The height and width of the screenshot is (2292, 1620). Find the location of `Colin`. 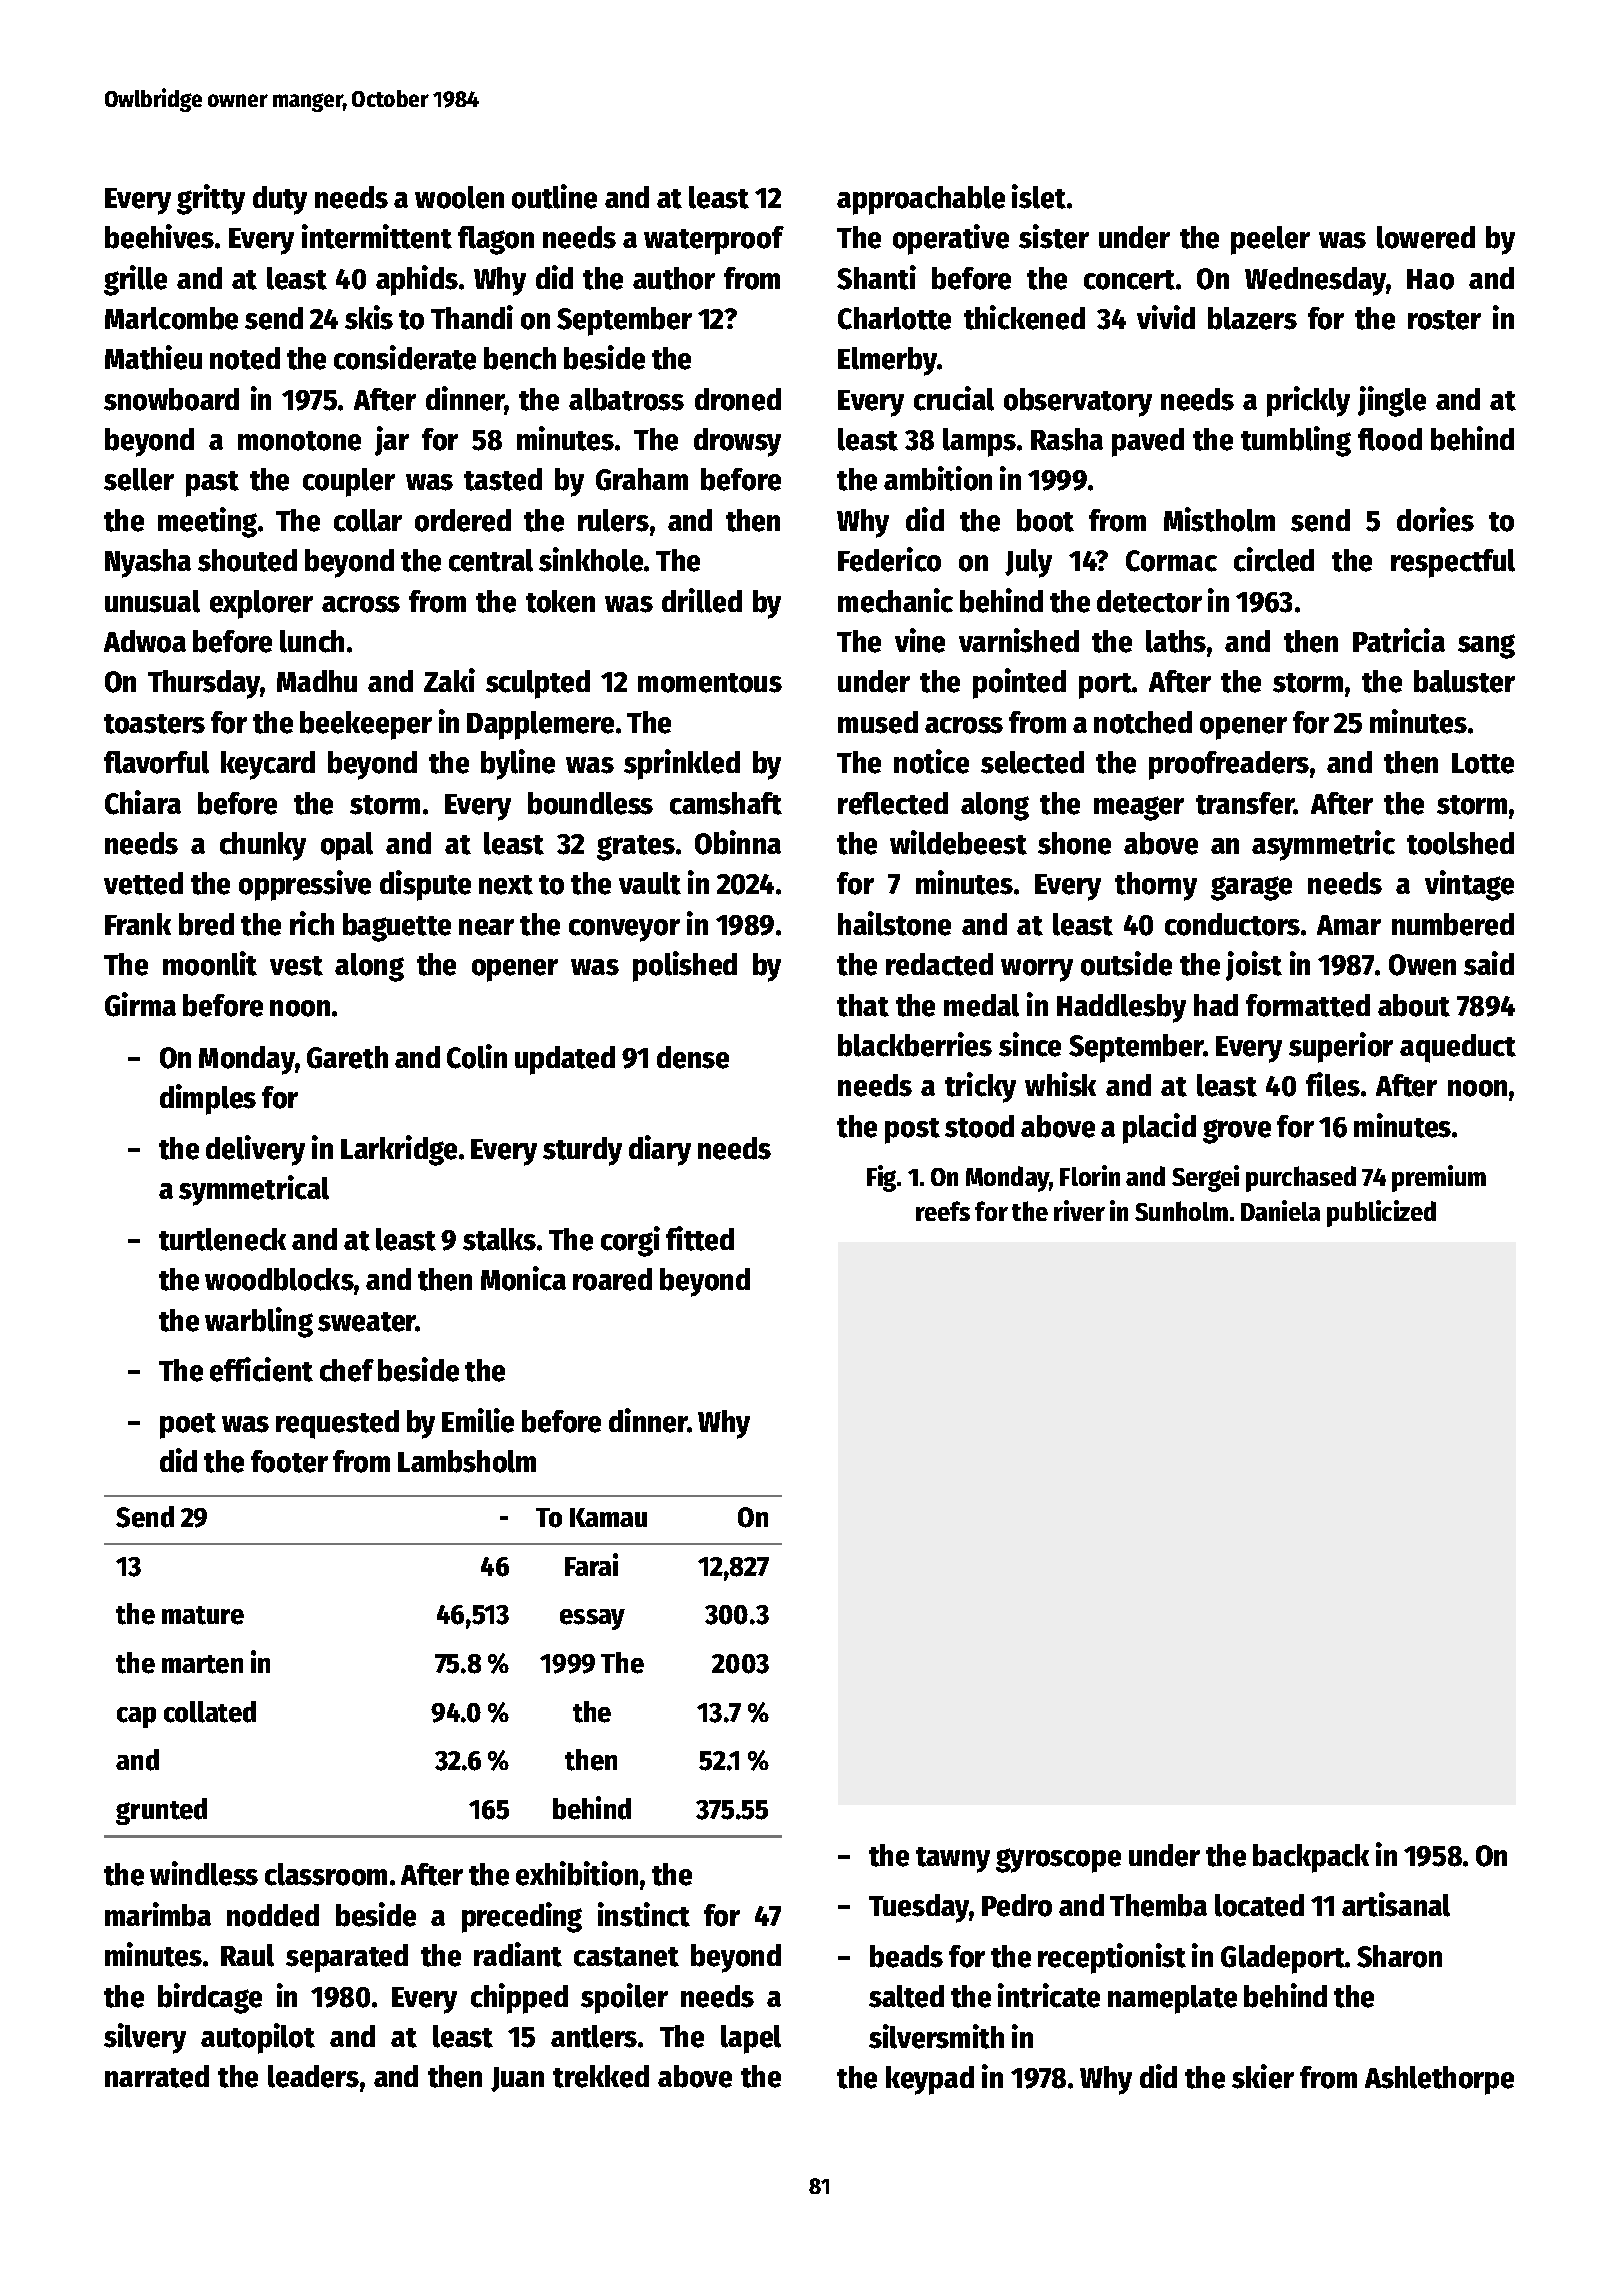

Colin is located at coordinates (477, 1056).
